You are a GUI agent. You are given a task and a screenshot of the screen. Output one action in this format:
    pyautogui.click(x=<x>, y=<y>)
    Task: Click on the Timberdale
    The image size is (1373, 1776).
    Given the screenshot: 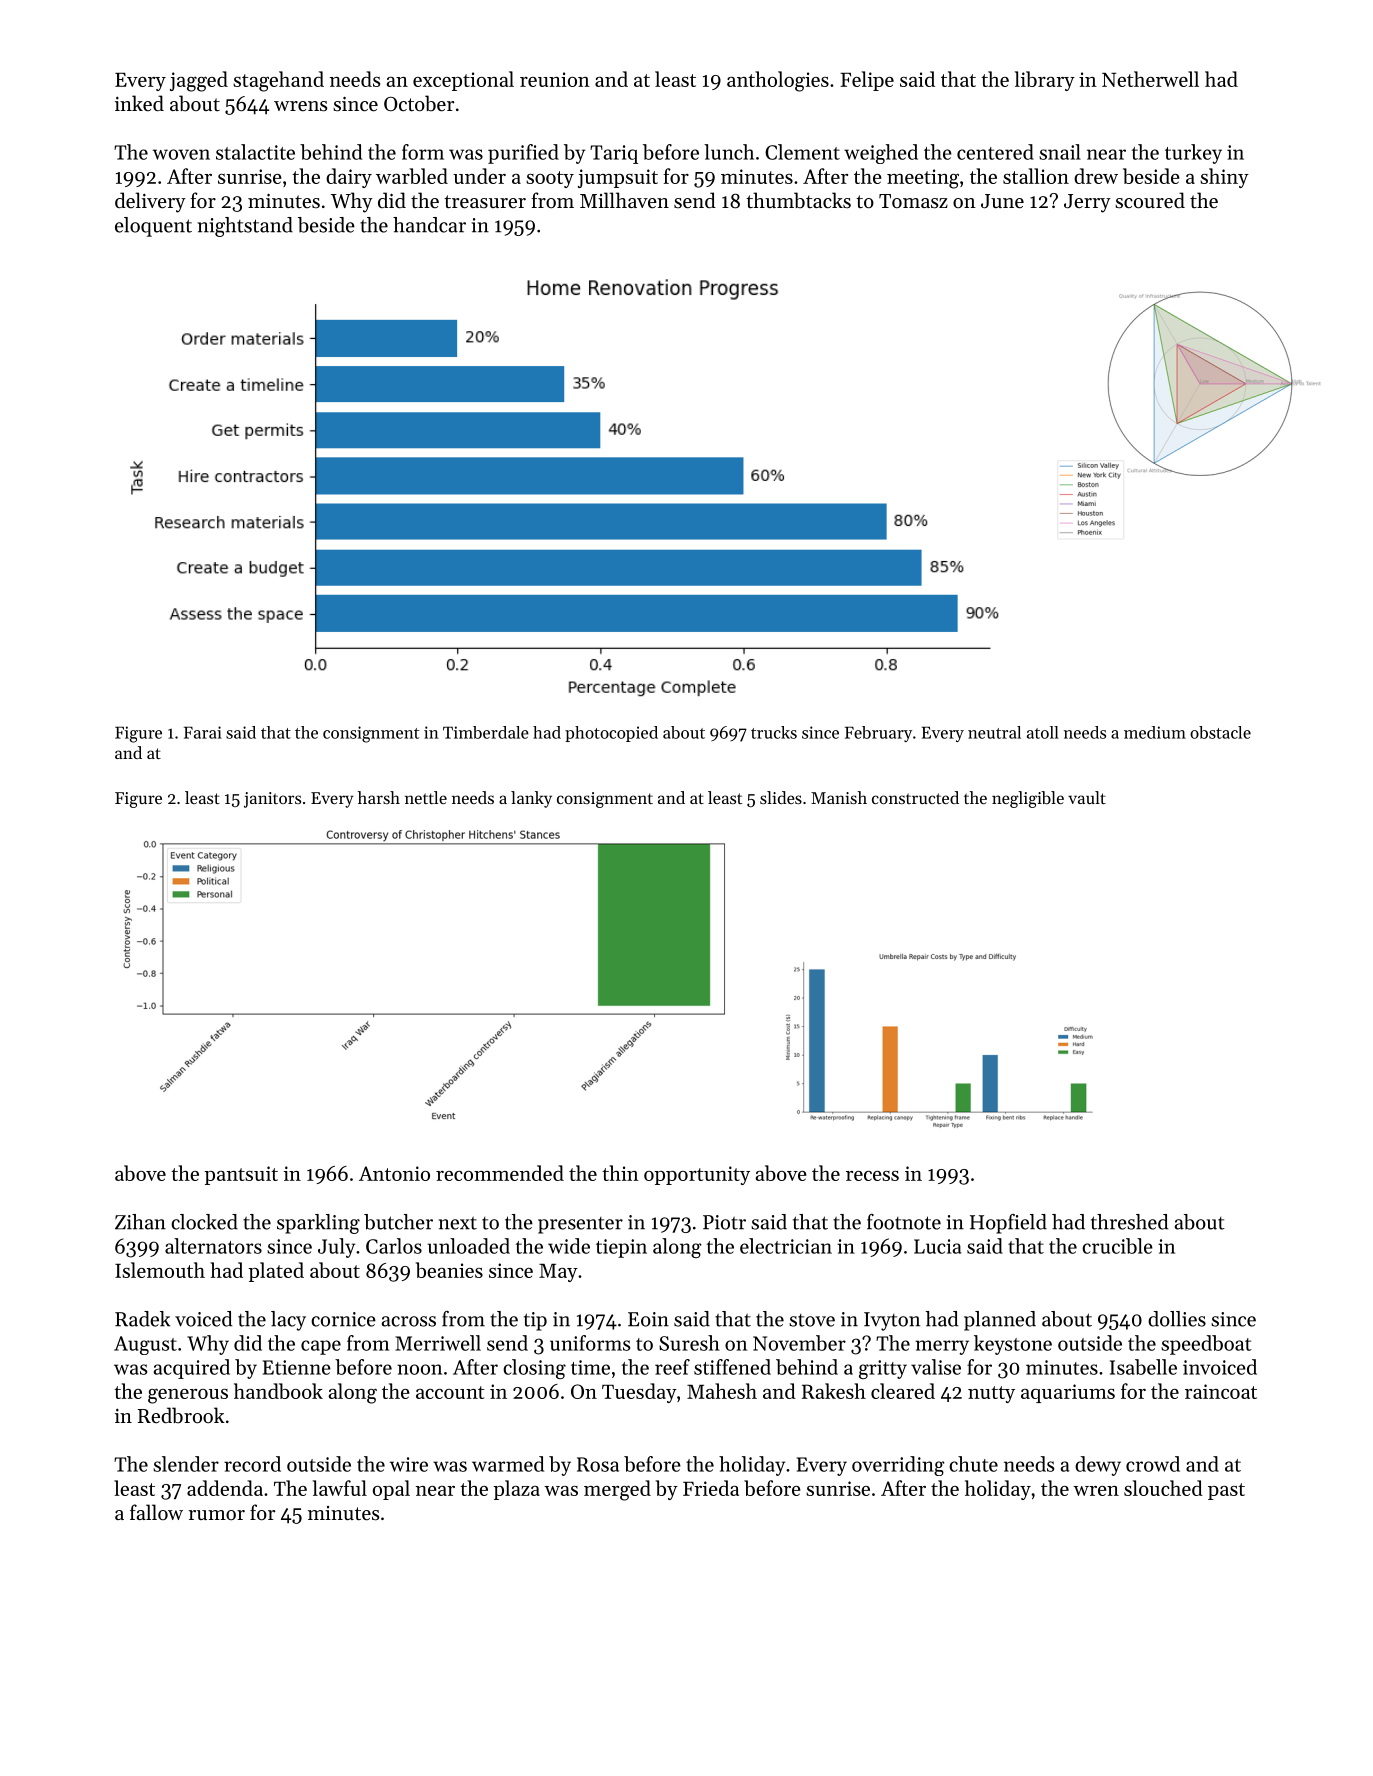 What is the action you would take?
    pyautogui.click(x=486, y=732)
